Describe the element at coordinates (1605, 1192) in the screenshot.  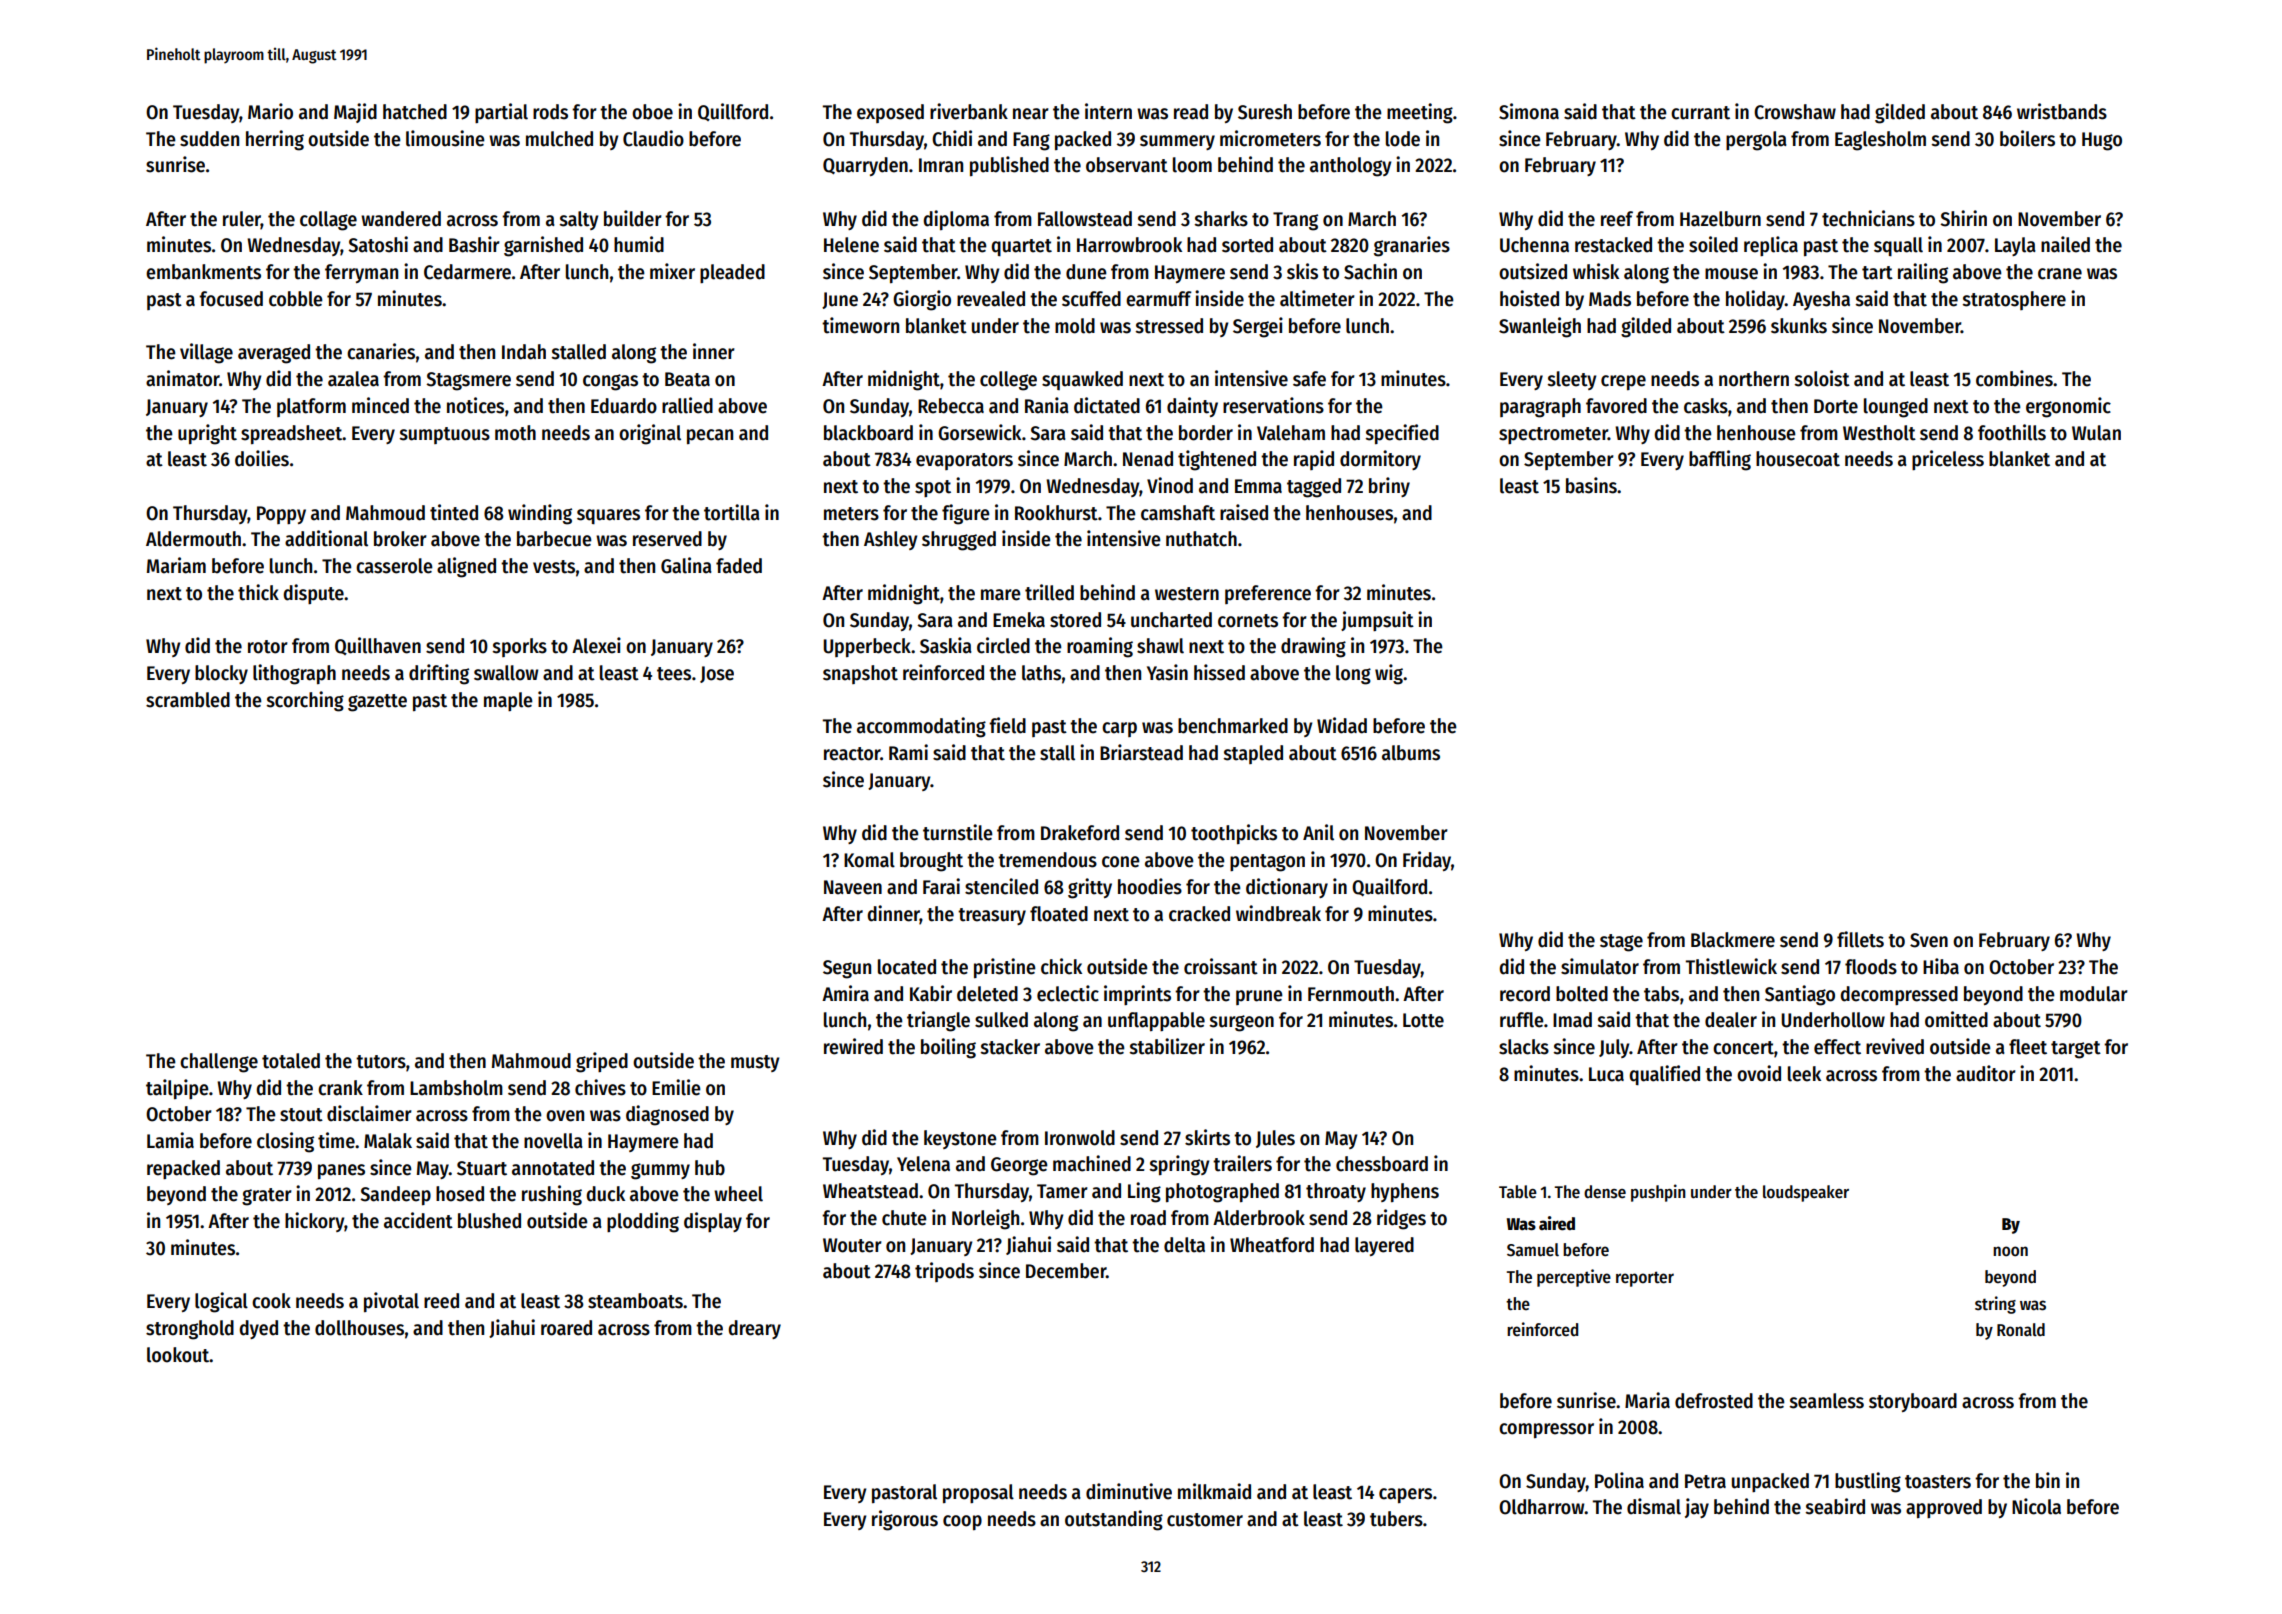
I see `dense` at that location.
